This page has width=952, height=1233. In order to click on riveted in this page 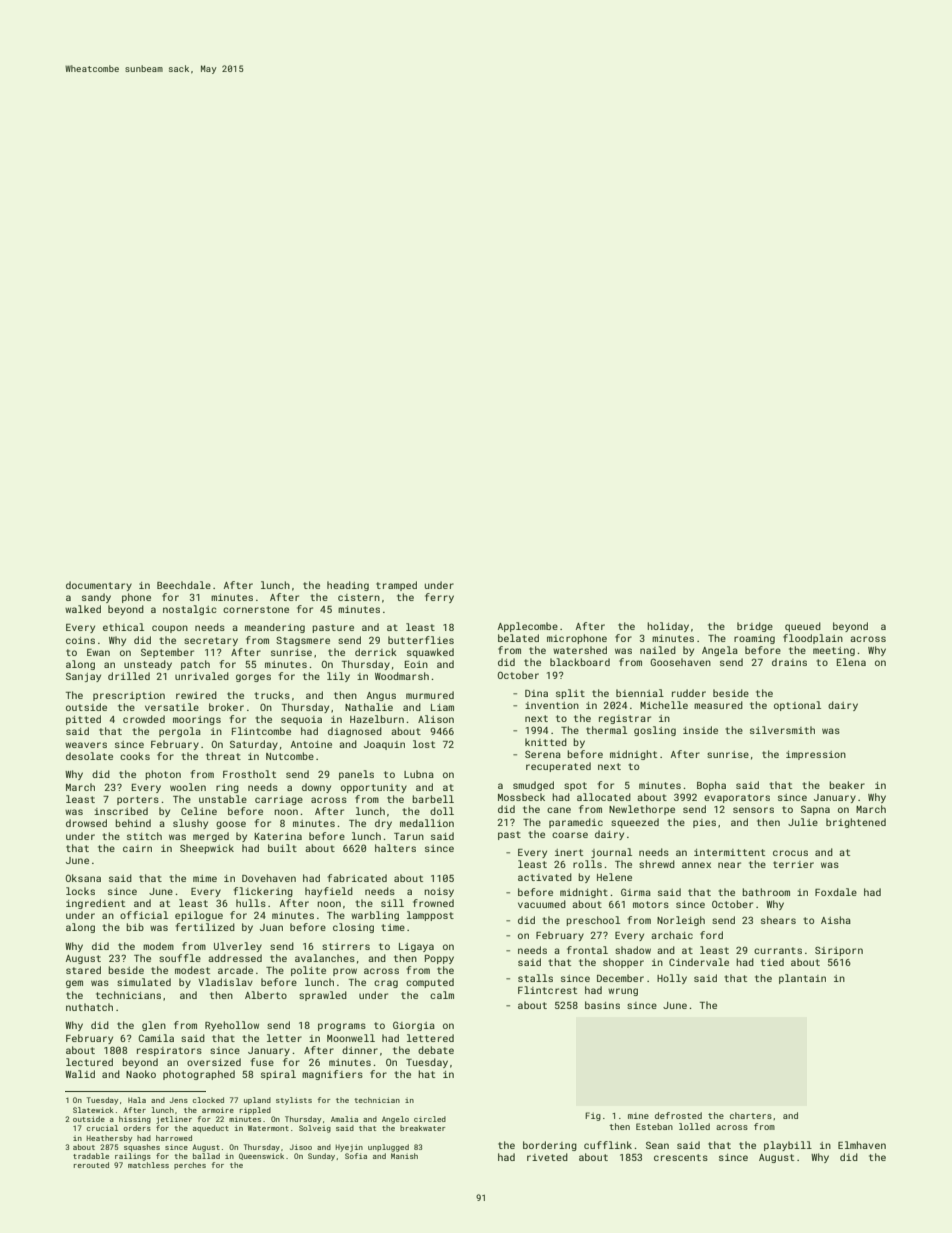, I will do `click(547, 1157)`.
